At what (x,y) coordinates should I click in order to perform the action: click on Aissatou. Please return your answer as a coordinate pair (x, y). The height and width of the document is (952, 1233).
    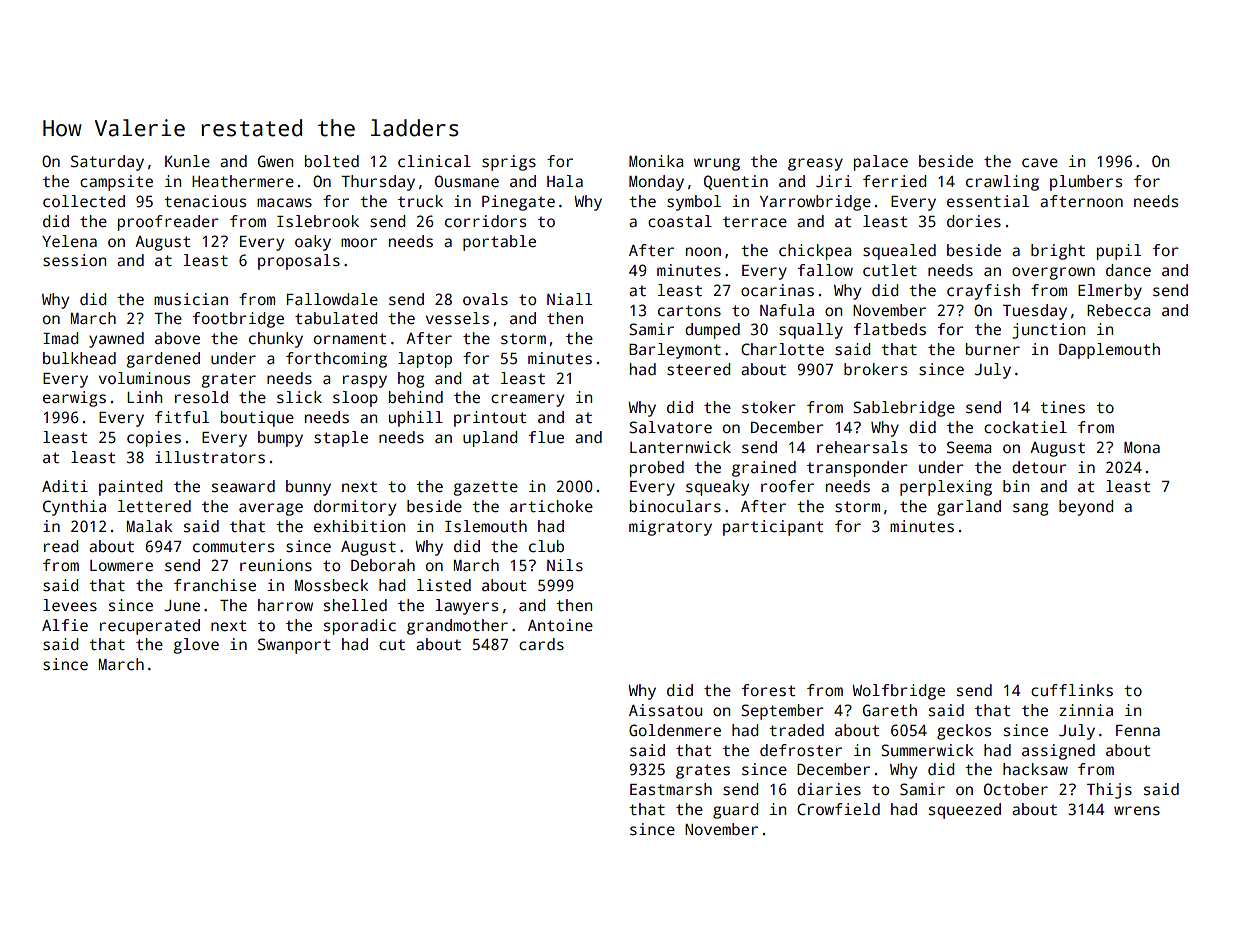
    Looking at the image, I should click on (665, 710).
